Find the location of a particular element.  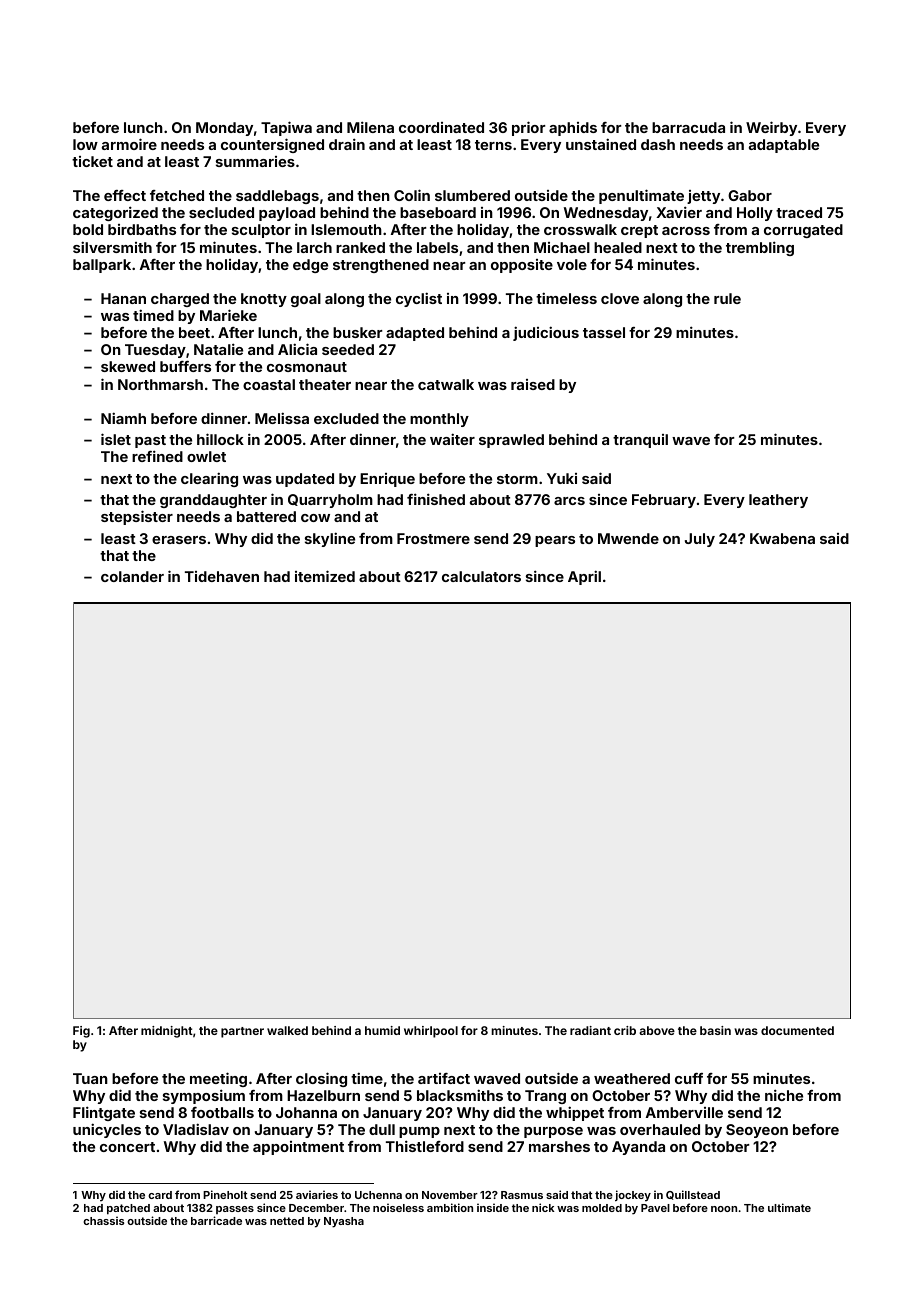

Kwabena is located at coordinates (782, 538).
